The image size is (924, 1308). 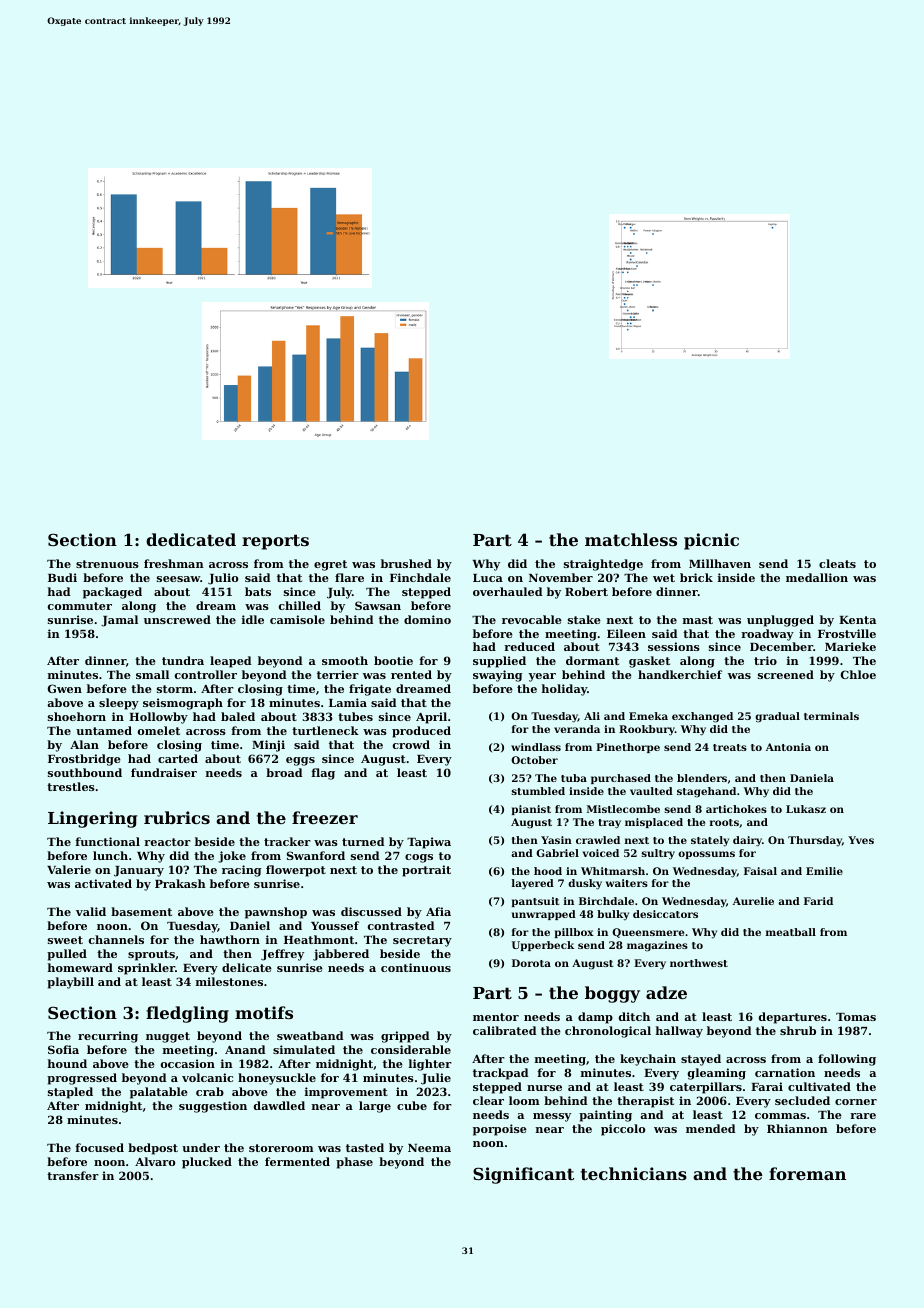 What do you see at coordinates (837, 563) in the image?
I see `cleats` at bounding box center [837, 563].
